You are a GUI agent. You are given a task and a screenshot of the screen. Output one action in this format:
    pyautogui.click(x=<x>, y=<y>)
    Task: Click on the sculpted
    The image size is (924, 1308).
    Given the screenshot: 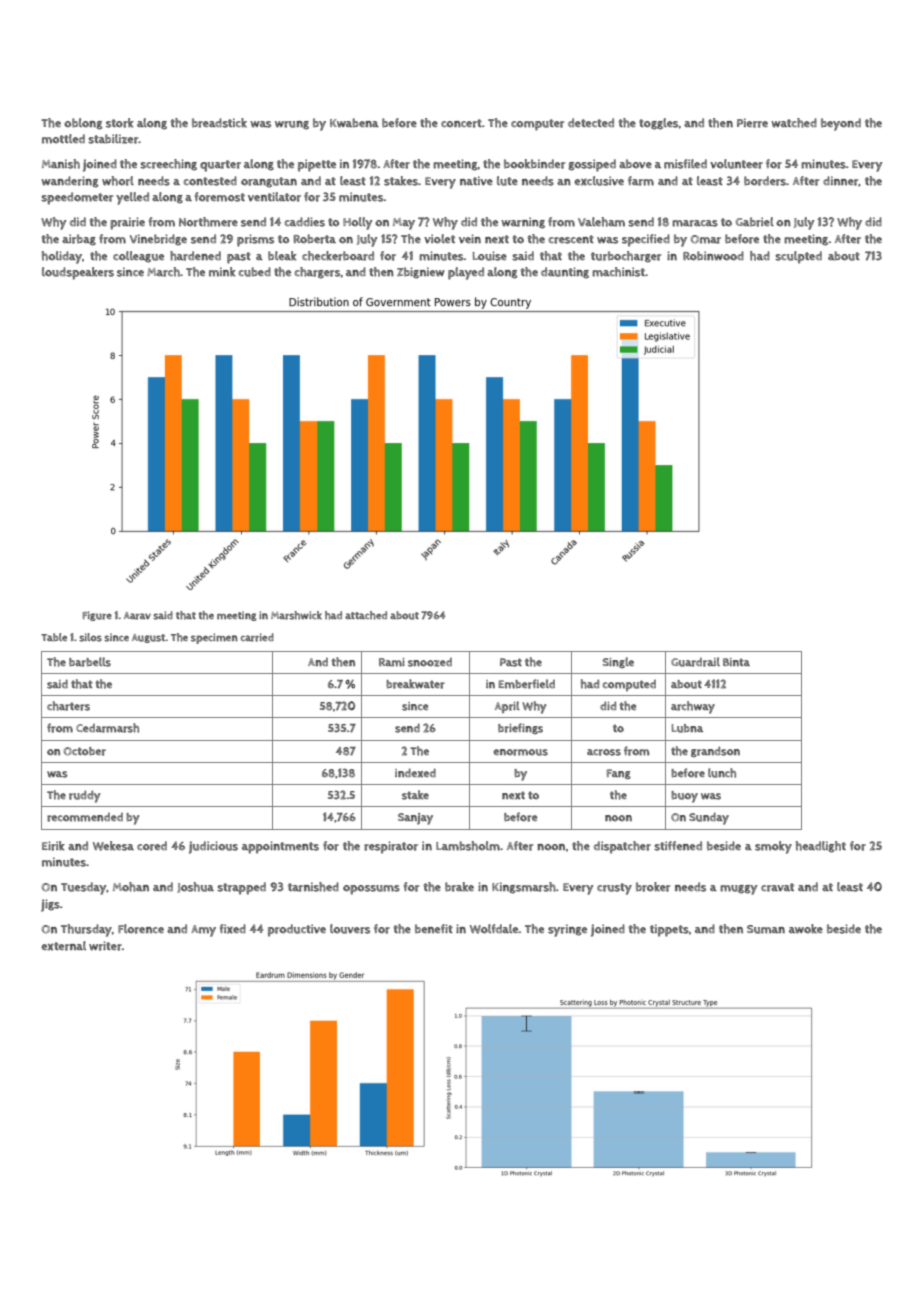 What is the action you would take?
    pyautogui.click(x=798, y=257)
